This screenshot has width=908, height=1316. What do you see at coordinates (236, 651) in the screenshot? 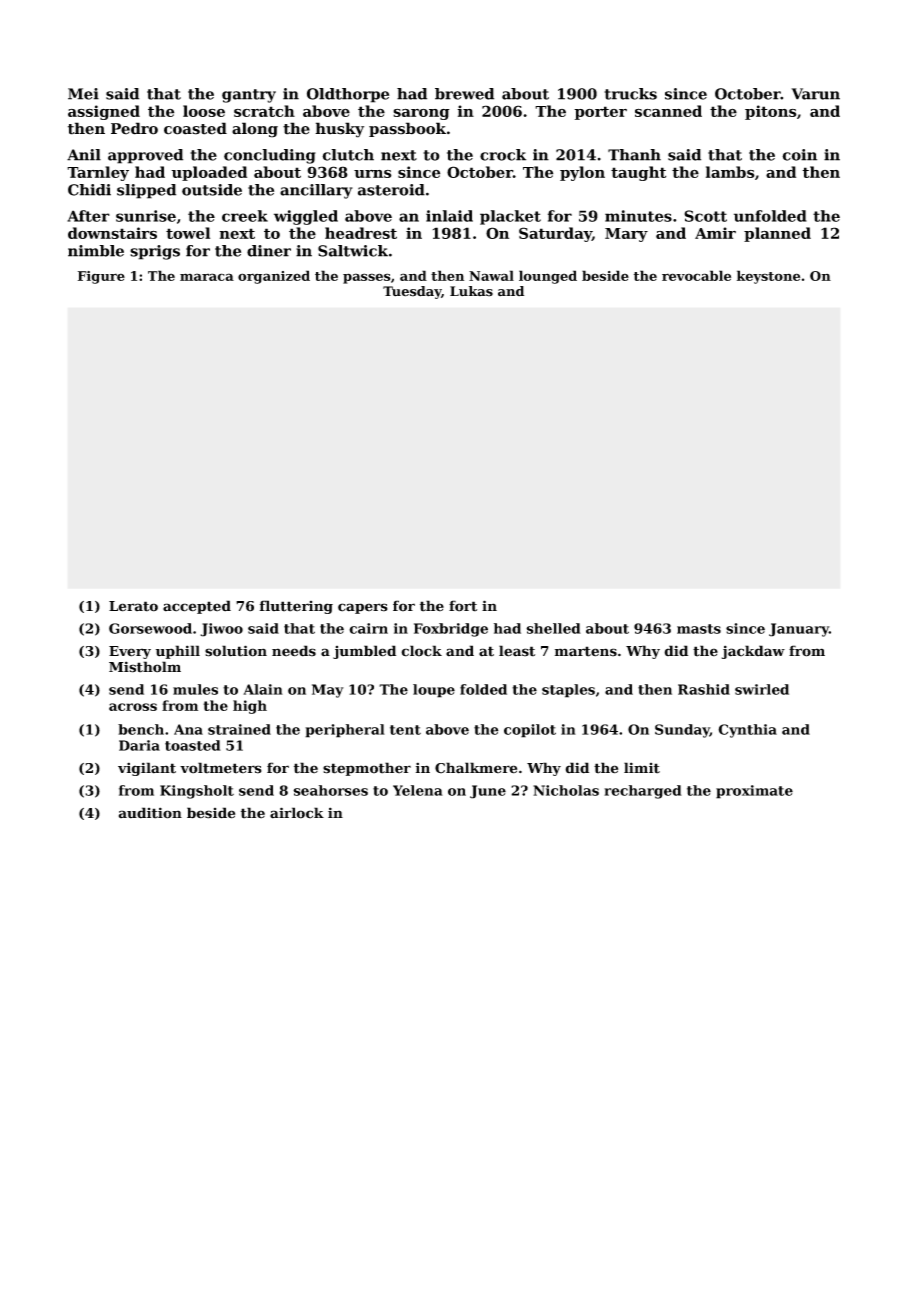
I see `solution` at bounding box center [236, 651].
